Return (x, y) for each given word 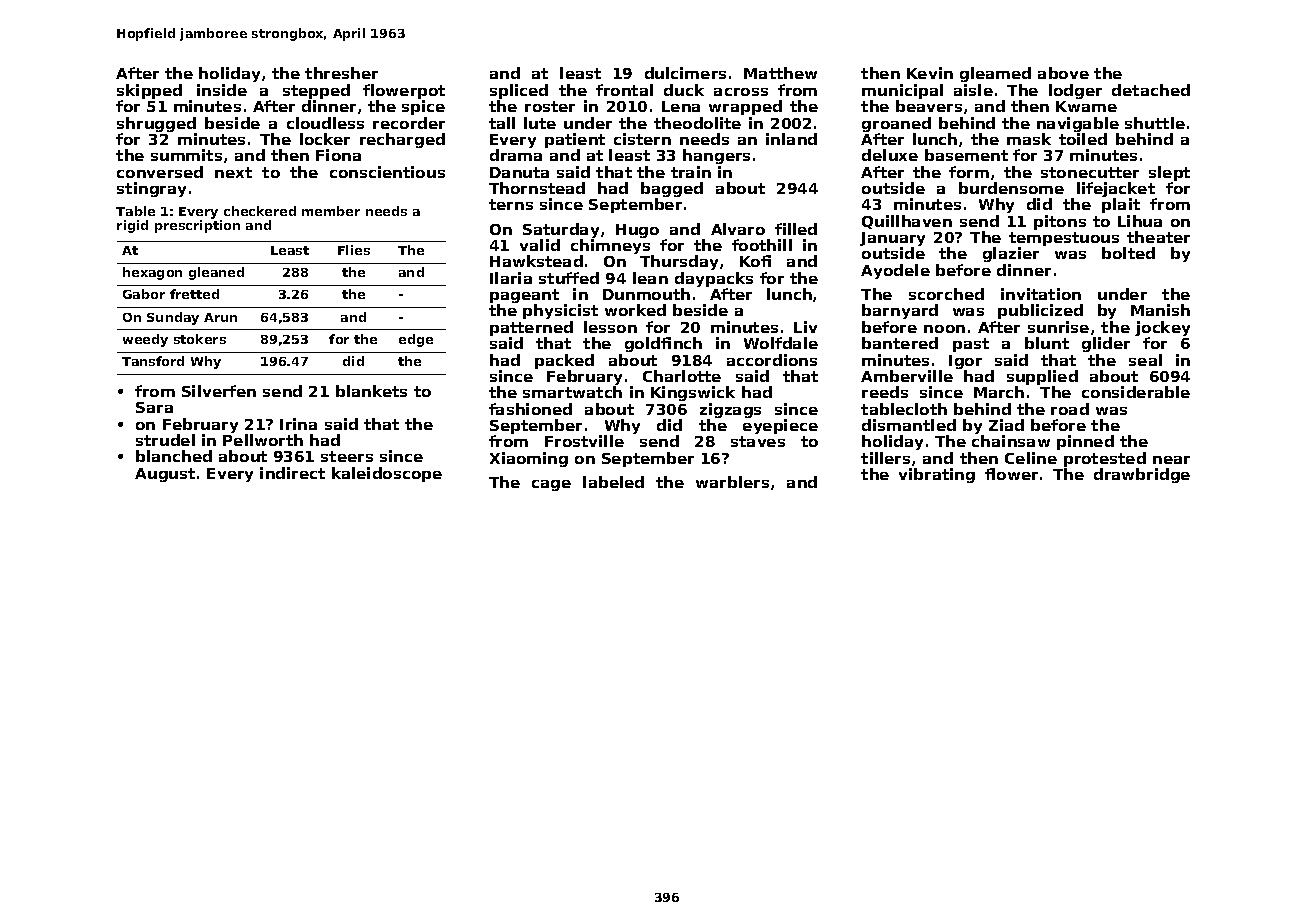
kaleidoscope (387, 474)
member (331, 211)
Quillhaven (907, 222)
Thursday (679, 263)
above (1063, 73)
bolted (1128, 253)
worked (635, 310)
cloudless (325, 123)
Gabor (144, 294)
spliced (519, 91)
